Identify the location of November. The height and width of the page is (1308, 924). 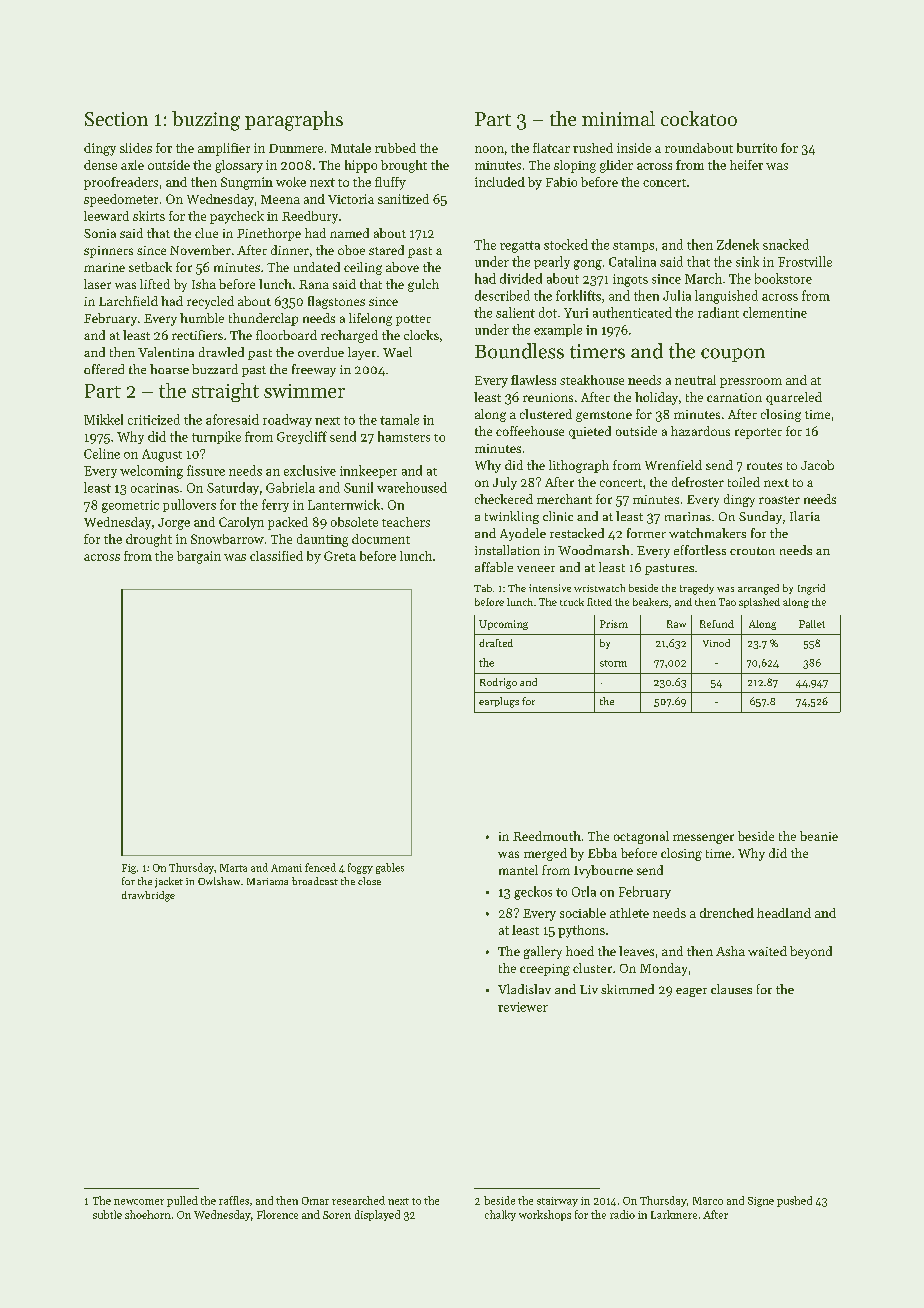
(200, 250).
